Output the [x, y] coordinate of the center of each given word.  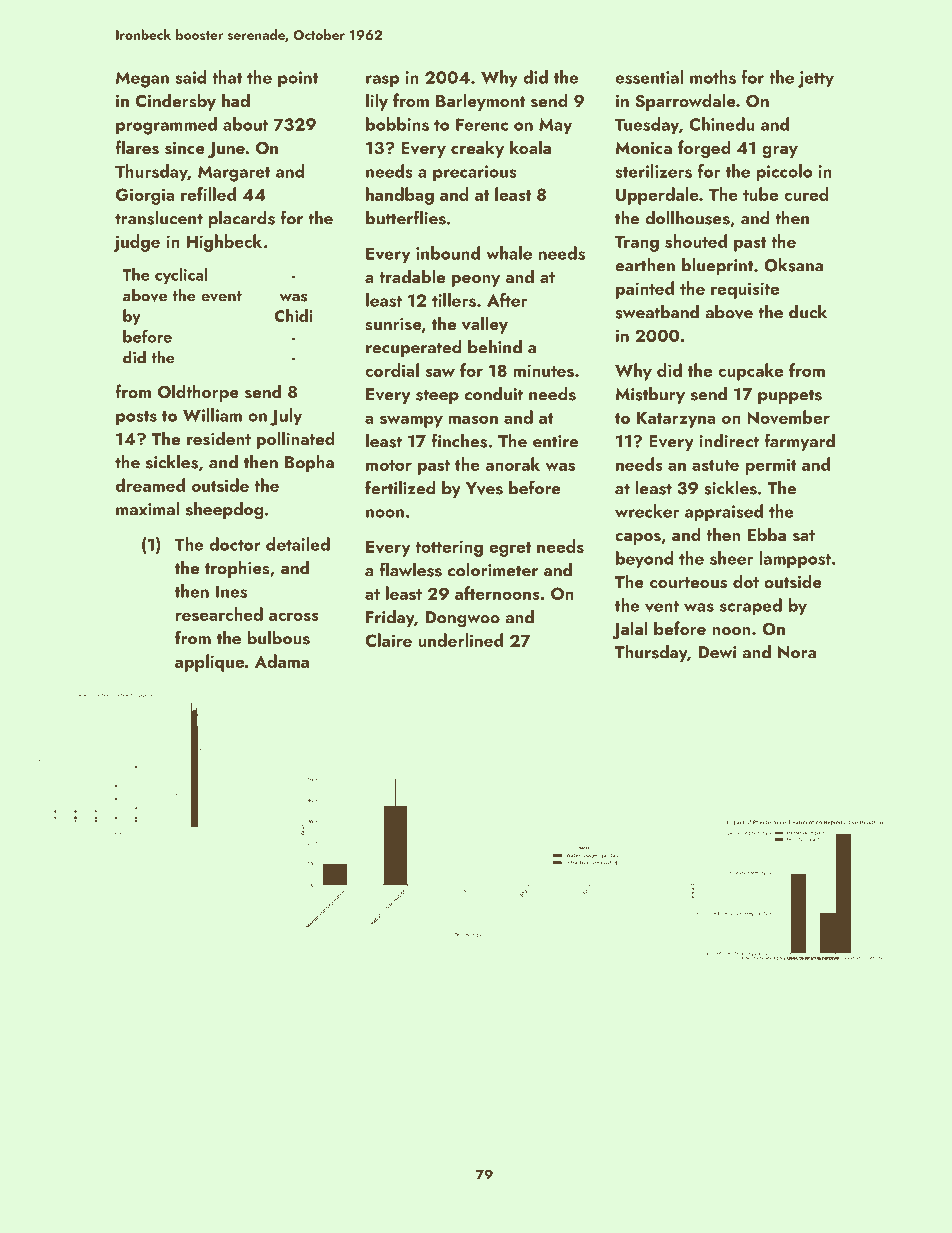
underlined [460, 640]
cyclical [181, 276]
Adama [282, 661]
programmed [166, 126]
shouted [696, 241]
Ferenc [482, 124]
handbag [400, 196]
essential [649, 77]
